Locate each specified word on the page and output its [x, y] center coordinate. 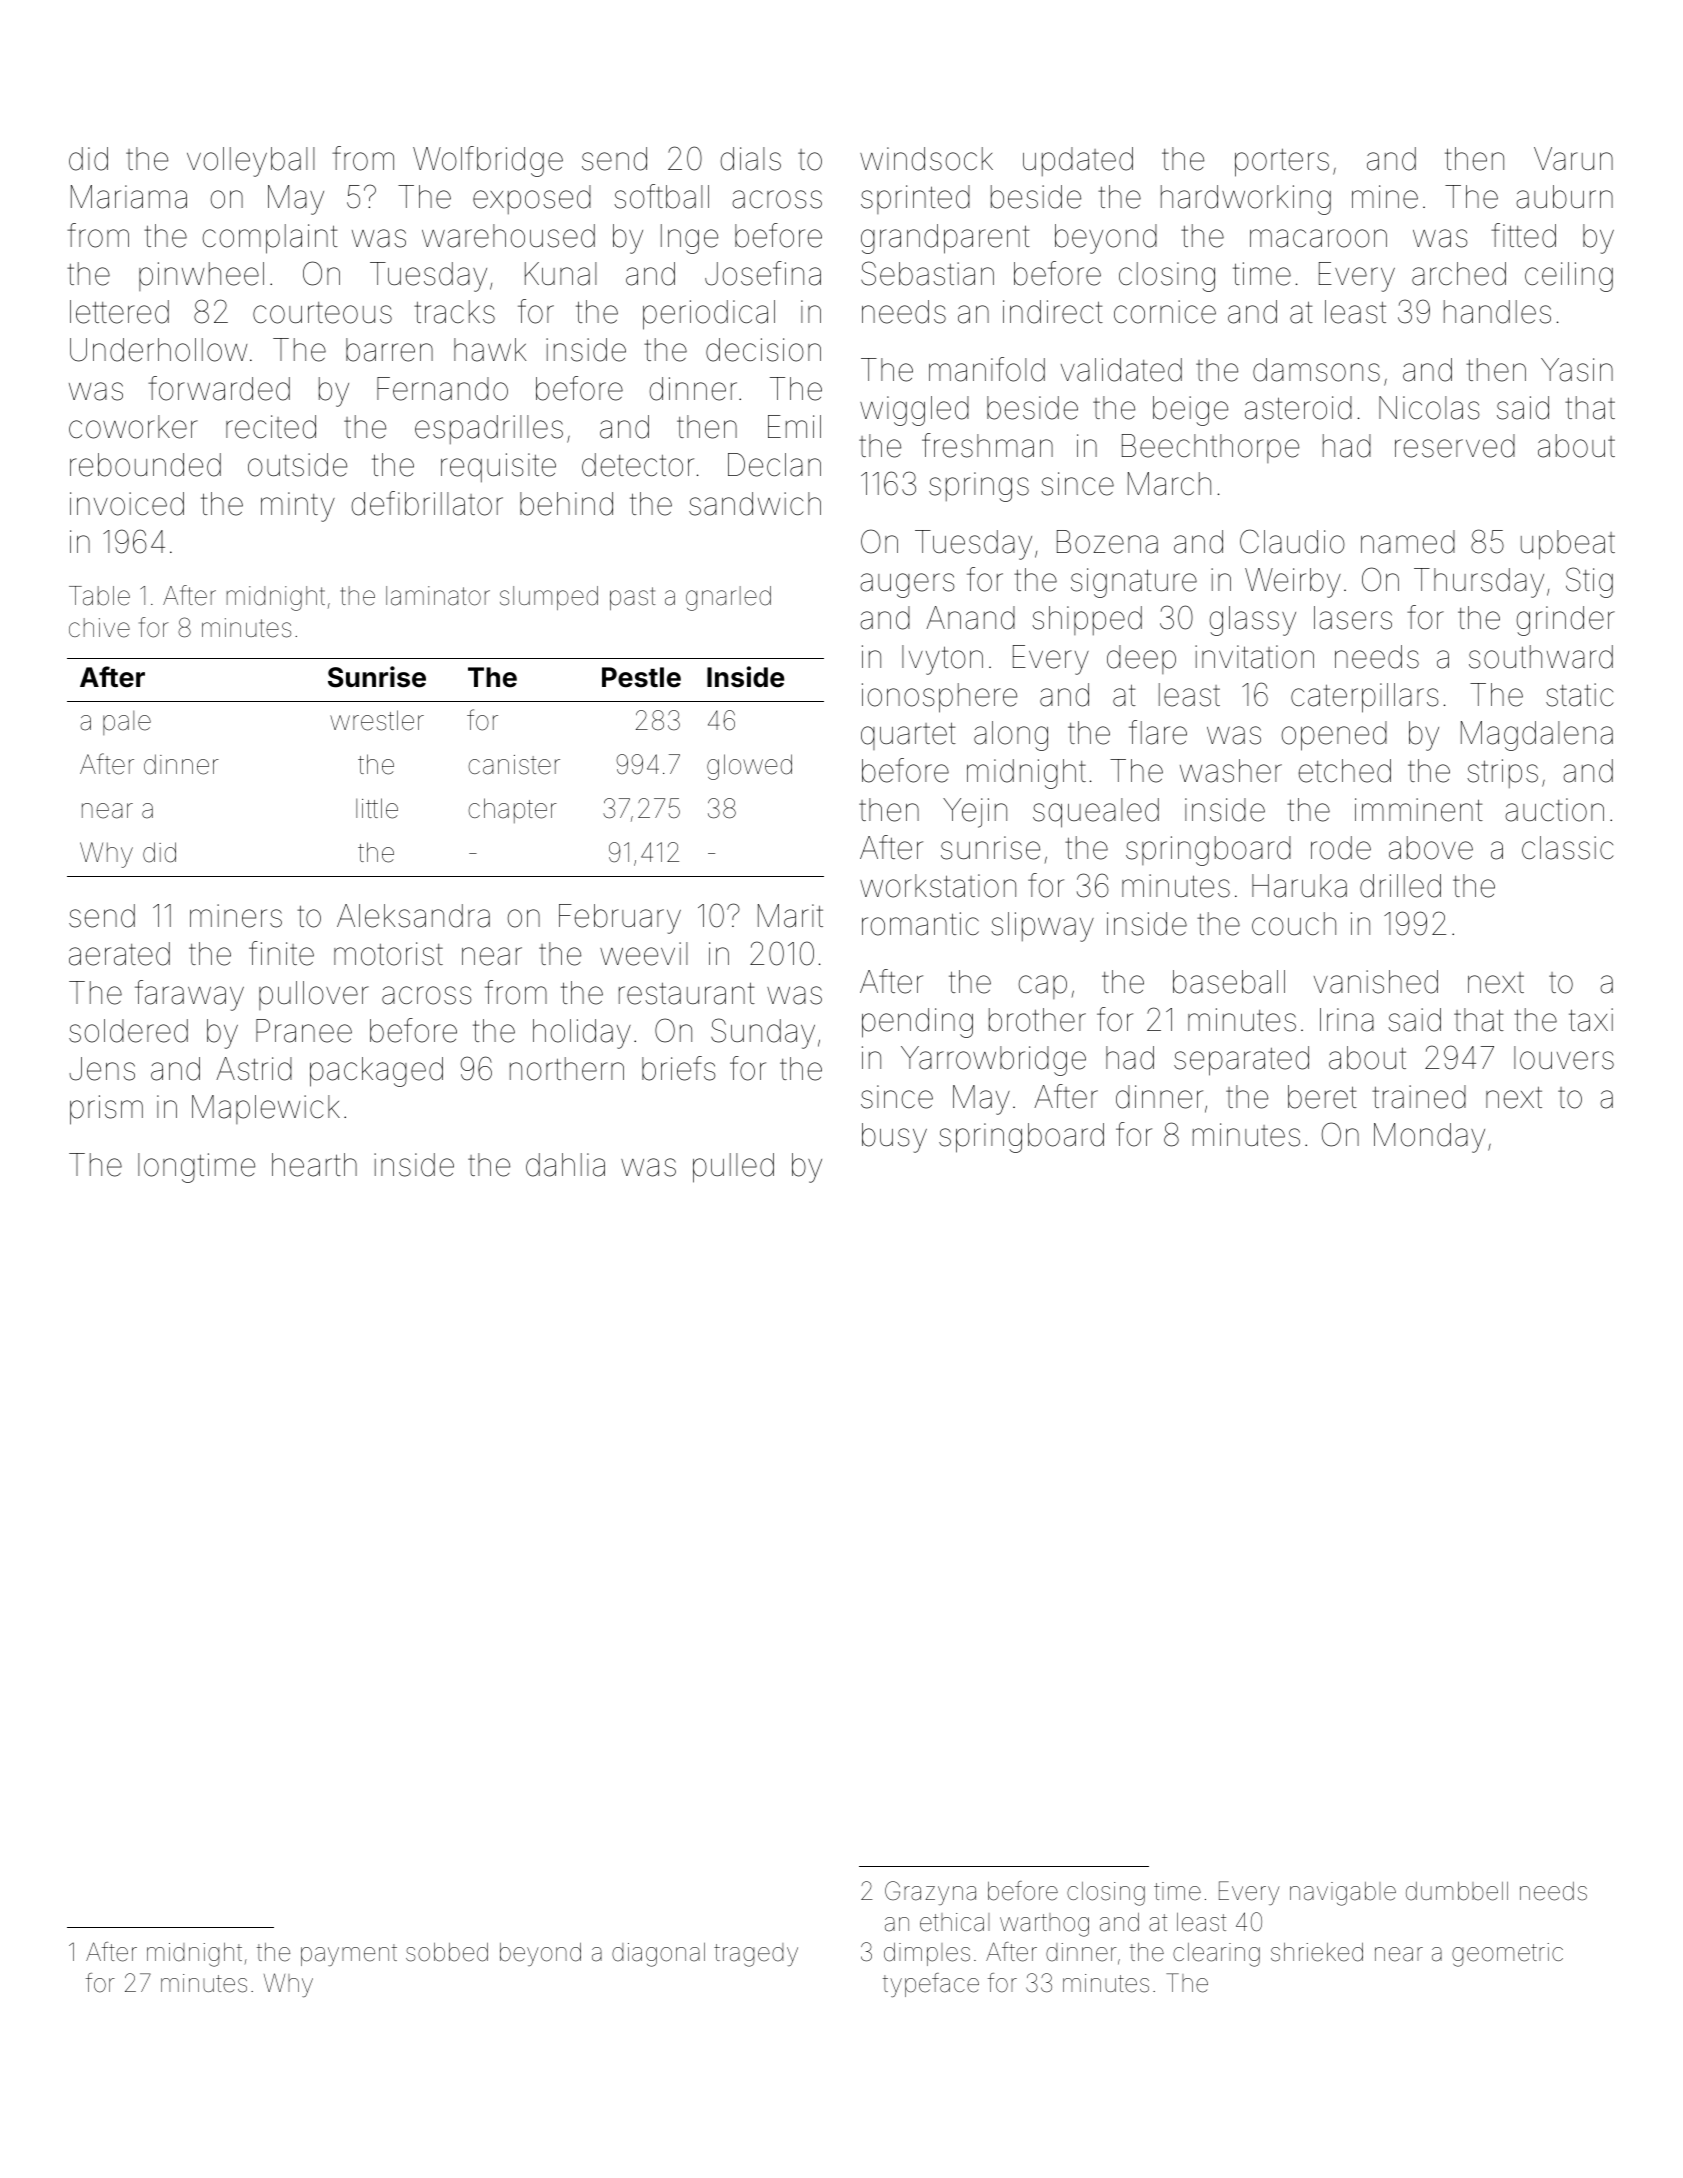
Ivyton [942, 660]
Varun [1573, 159]
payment [349, 1955]
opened [1334, 736]
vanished [1376, 982]
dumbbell [1457, 1891]
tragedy [756, 1955]
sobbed [447, 1952]
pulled [733, 1168]
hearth [314, 1165]
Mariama [129, 197]
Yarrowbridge [993, 1061]
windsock [926, 159]
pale [127, 723]
